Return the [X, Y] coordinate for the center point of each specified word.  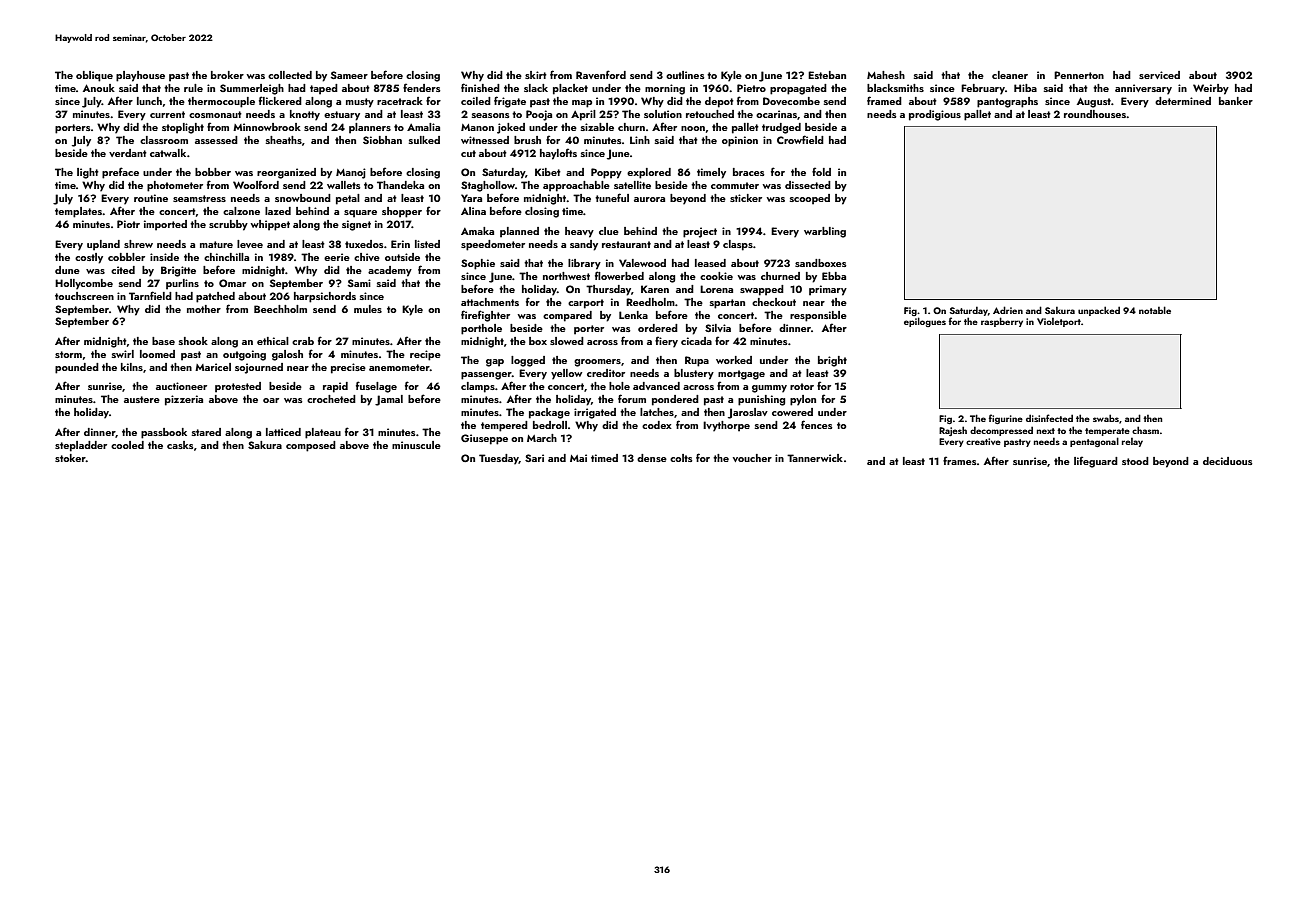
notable [1155, 310]
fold [821, 171]
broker [227, 75]
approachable [576, 186]
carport [586, 304]
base [163, 341]
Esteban [827, 75]
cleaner [1010, 75]
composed [311, 446]
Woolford [256, 184]
